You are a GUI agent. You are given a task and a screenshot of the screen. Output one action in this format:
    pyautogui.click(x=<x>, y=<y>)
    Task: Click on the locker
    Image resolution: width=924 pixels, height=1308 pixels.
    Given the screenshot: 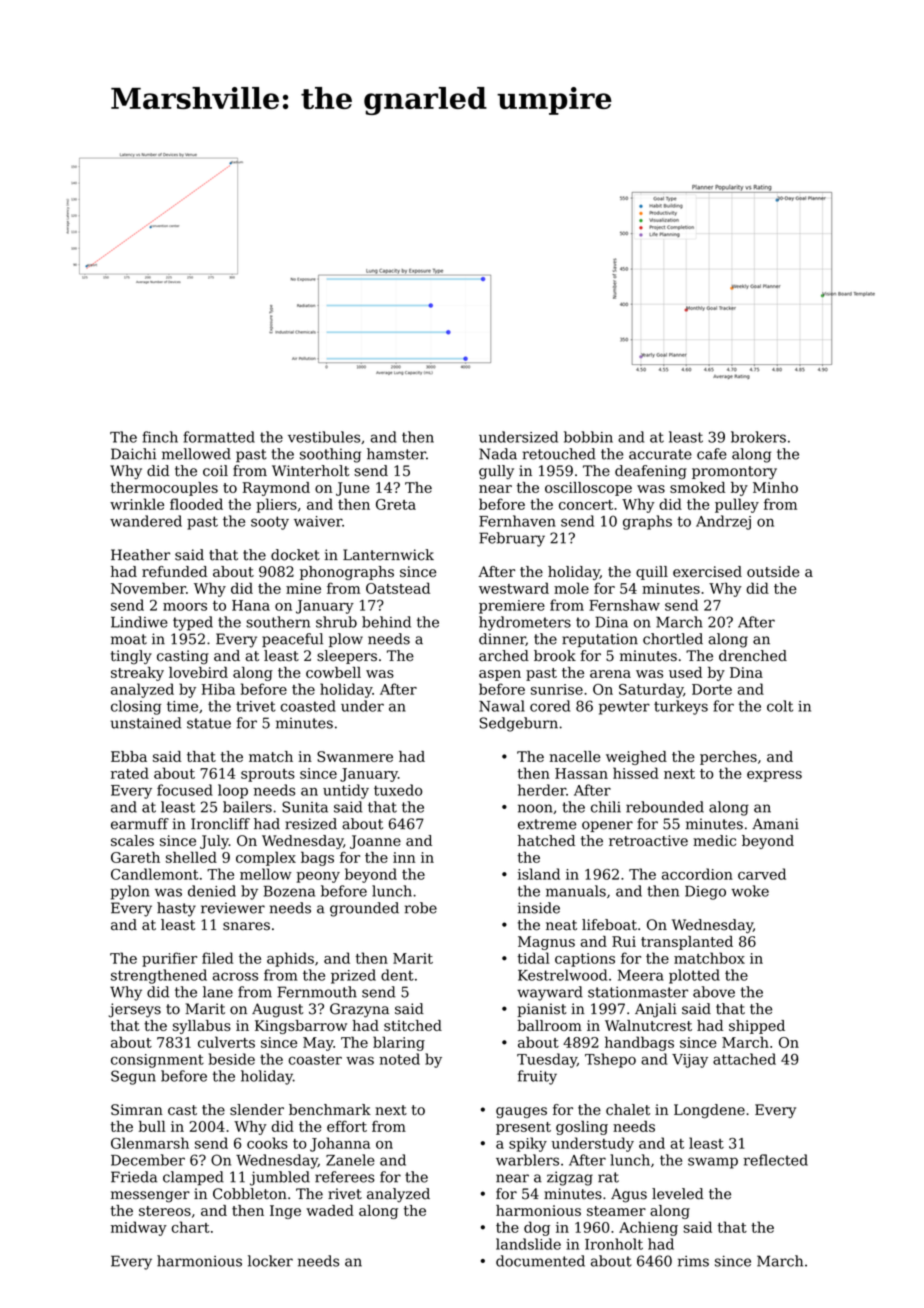 What is the action you would take?
    pyautogui.click(x=270, y=1261)
